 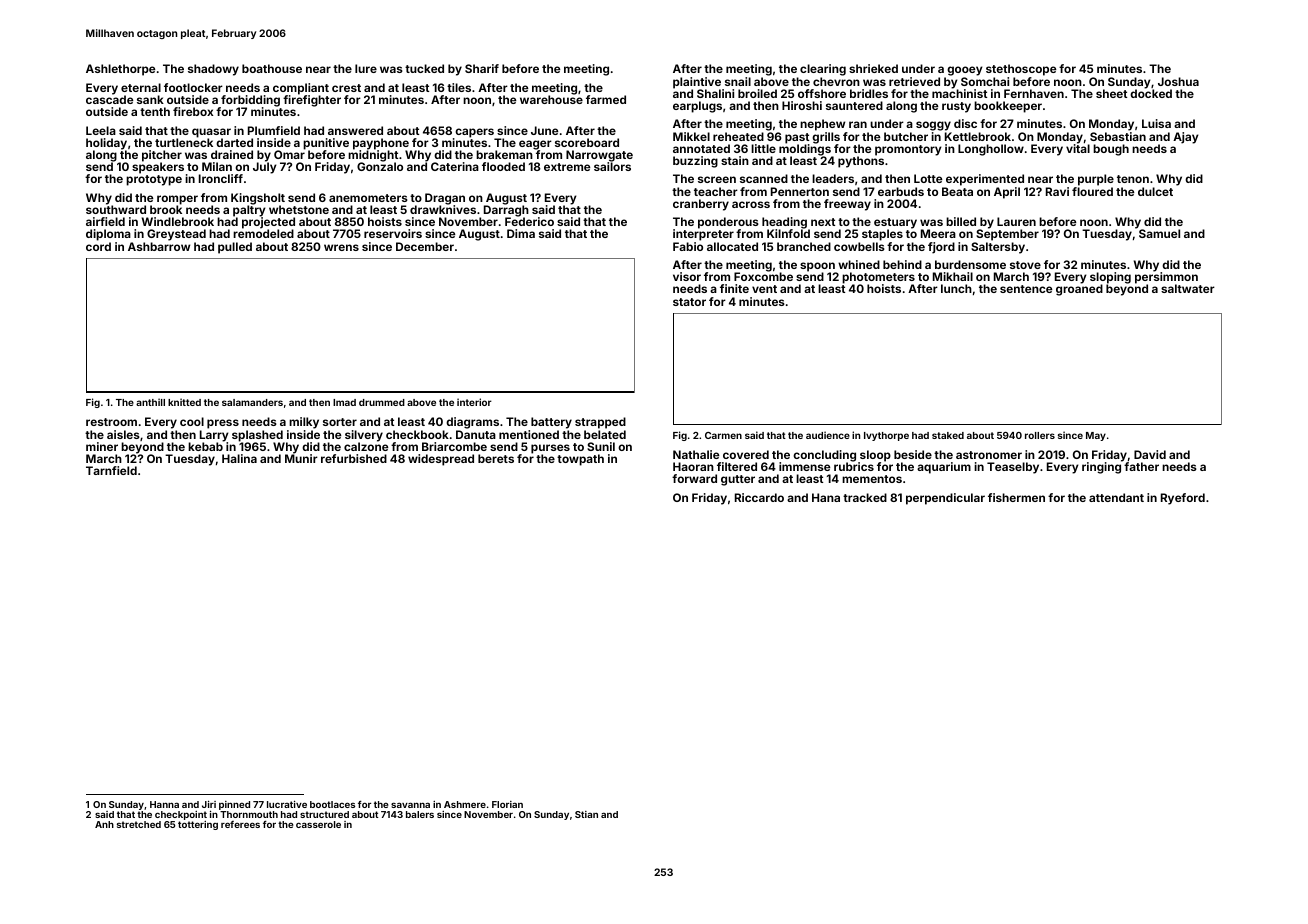 What do you see at coordinates (150, 402) in the document?
I see `anthill` at bounding box center [150, 402].
